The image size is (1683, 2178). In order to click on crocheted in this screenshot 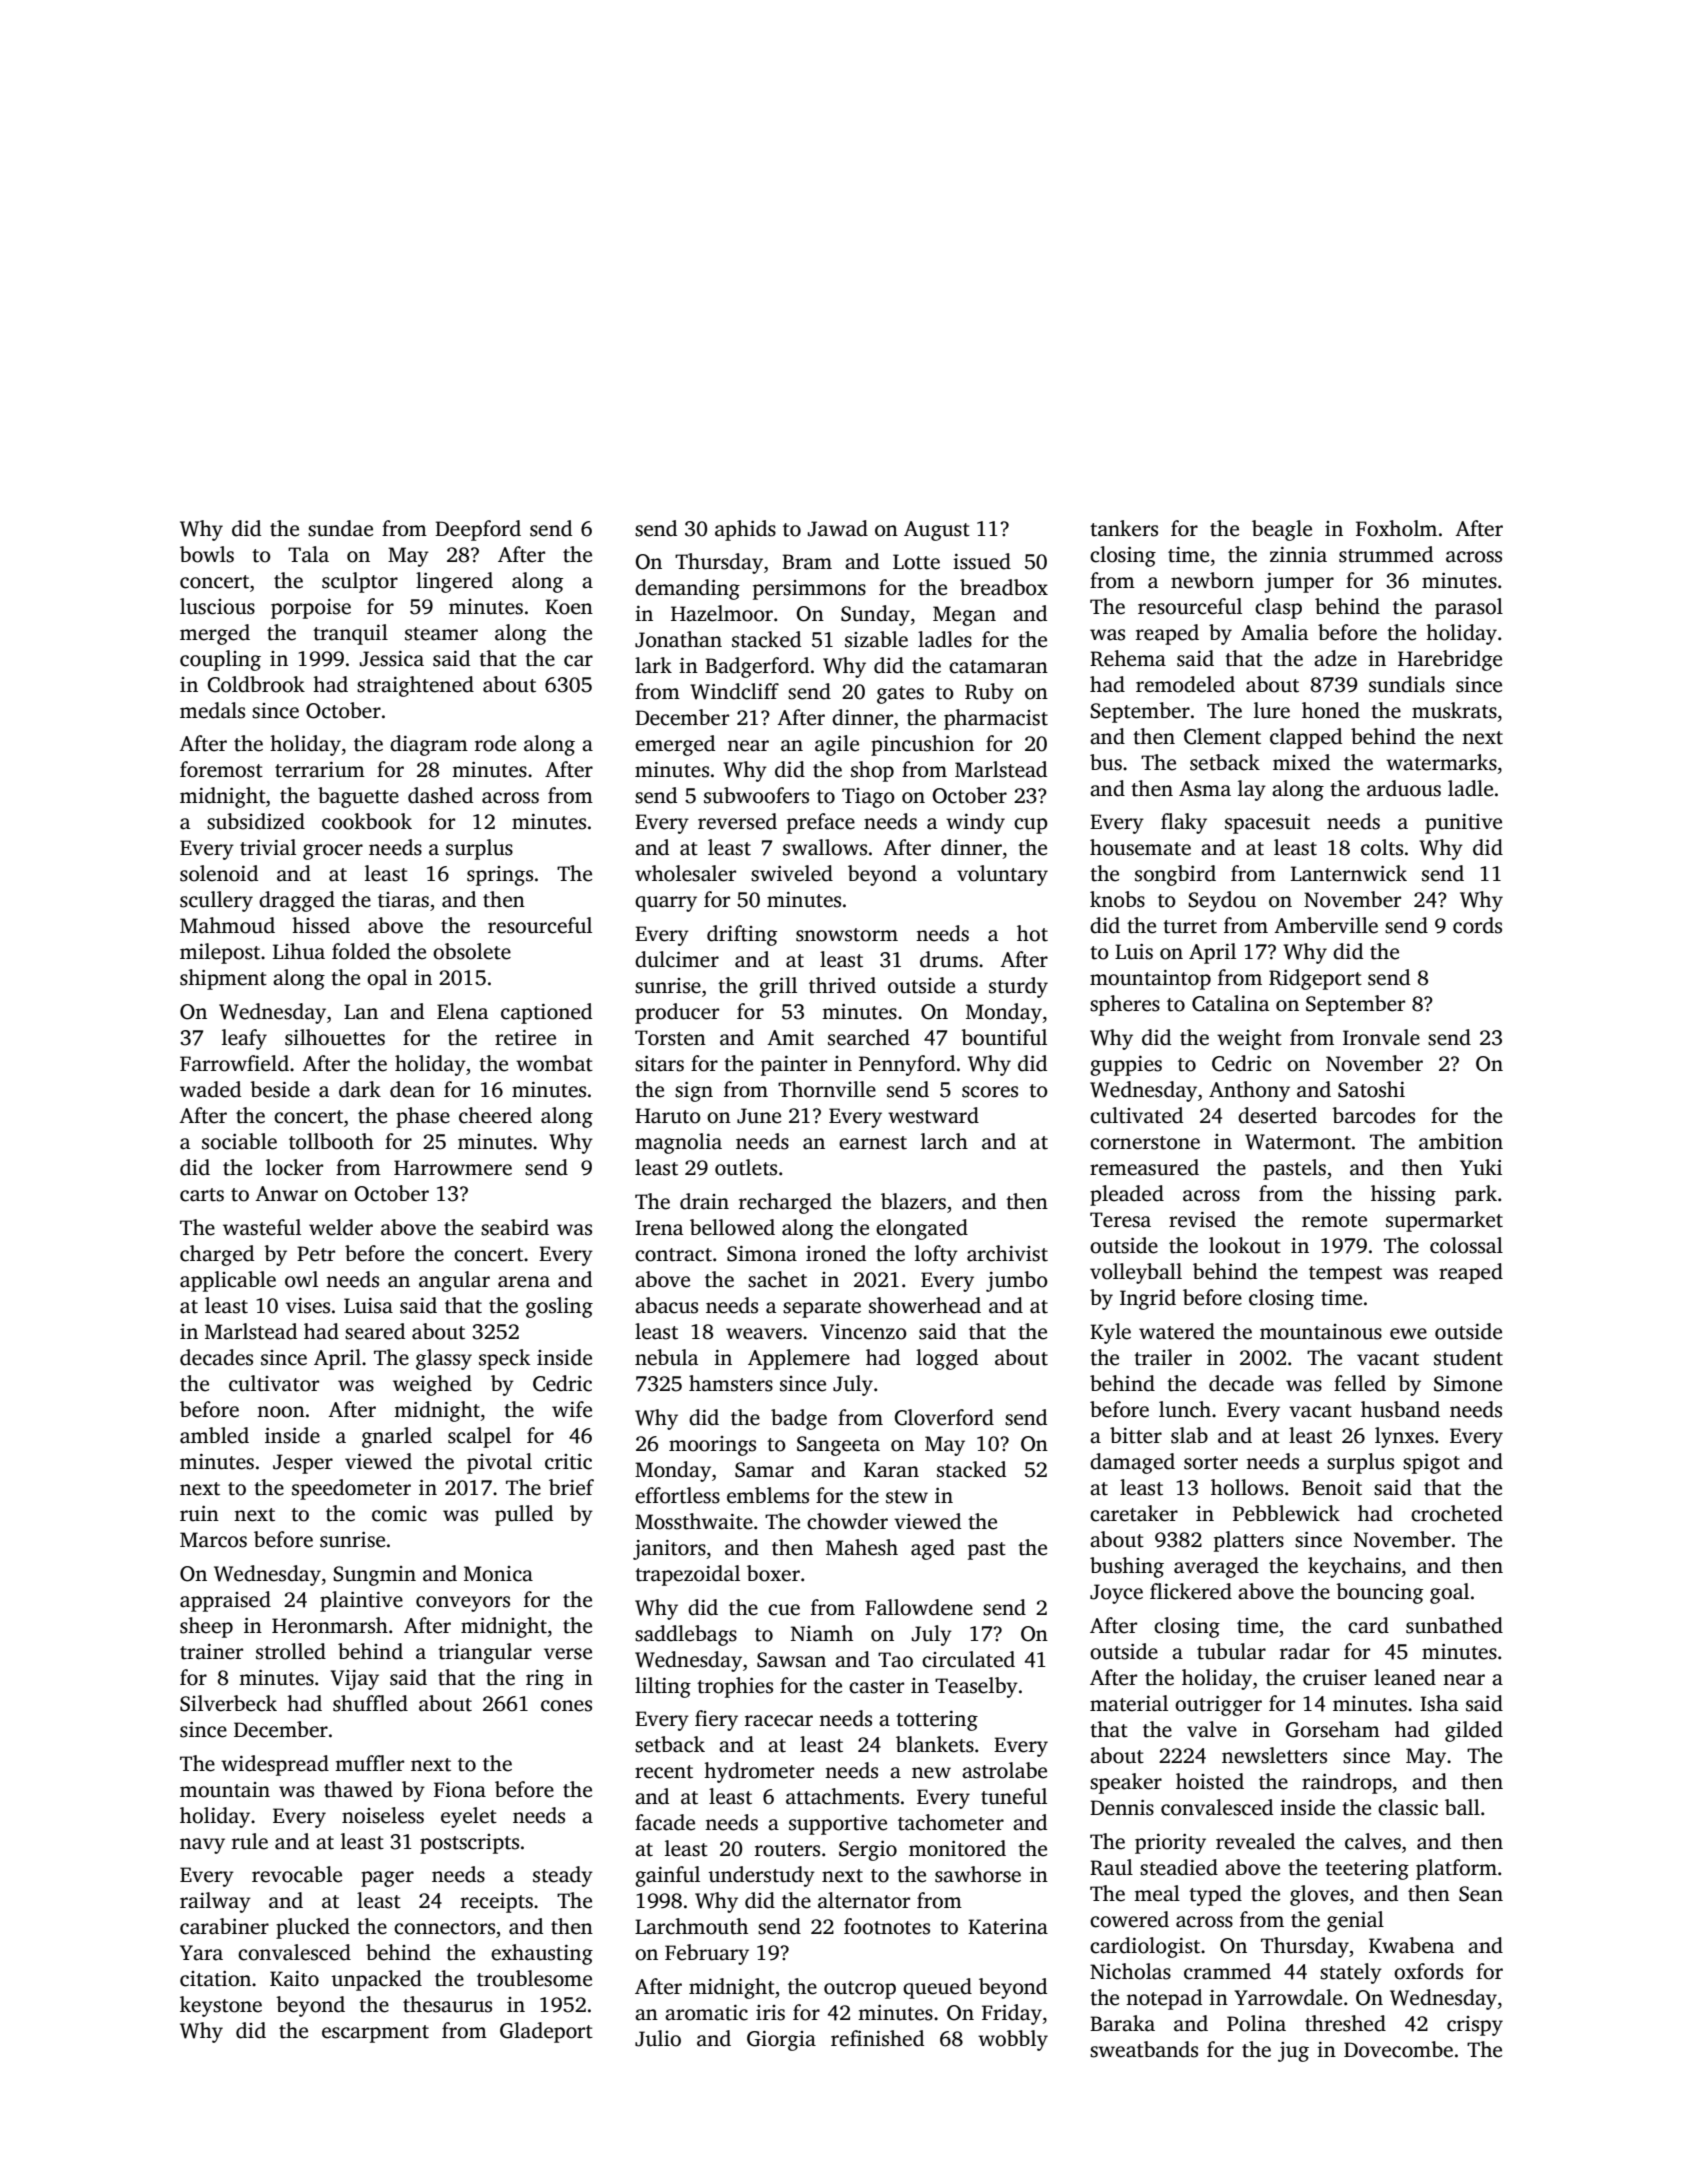, I will do `click(1457, 1513)`.
